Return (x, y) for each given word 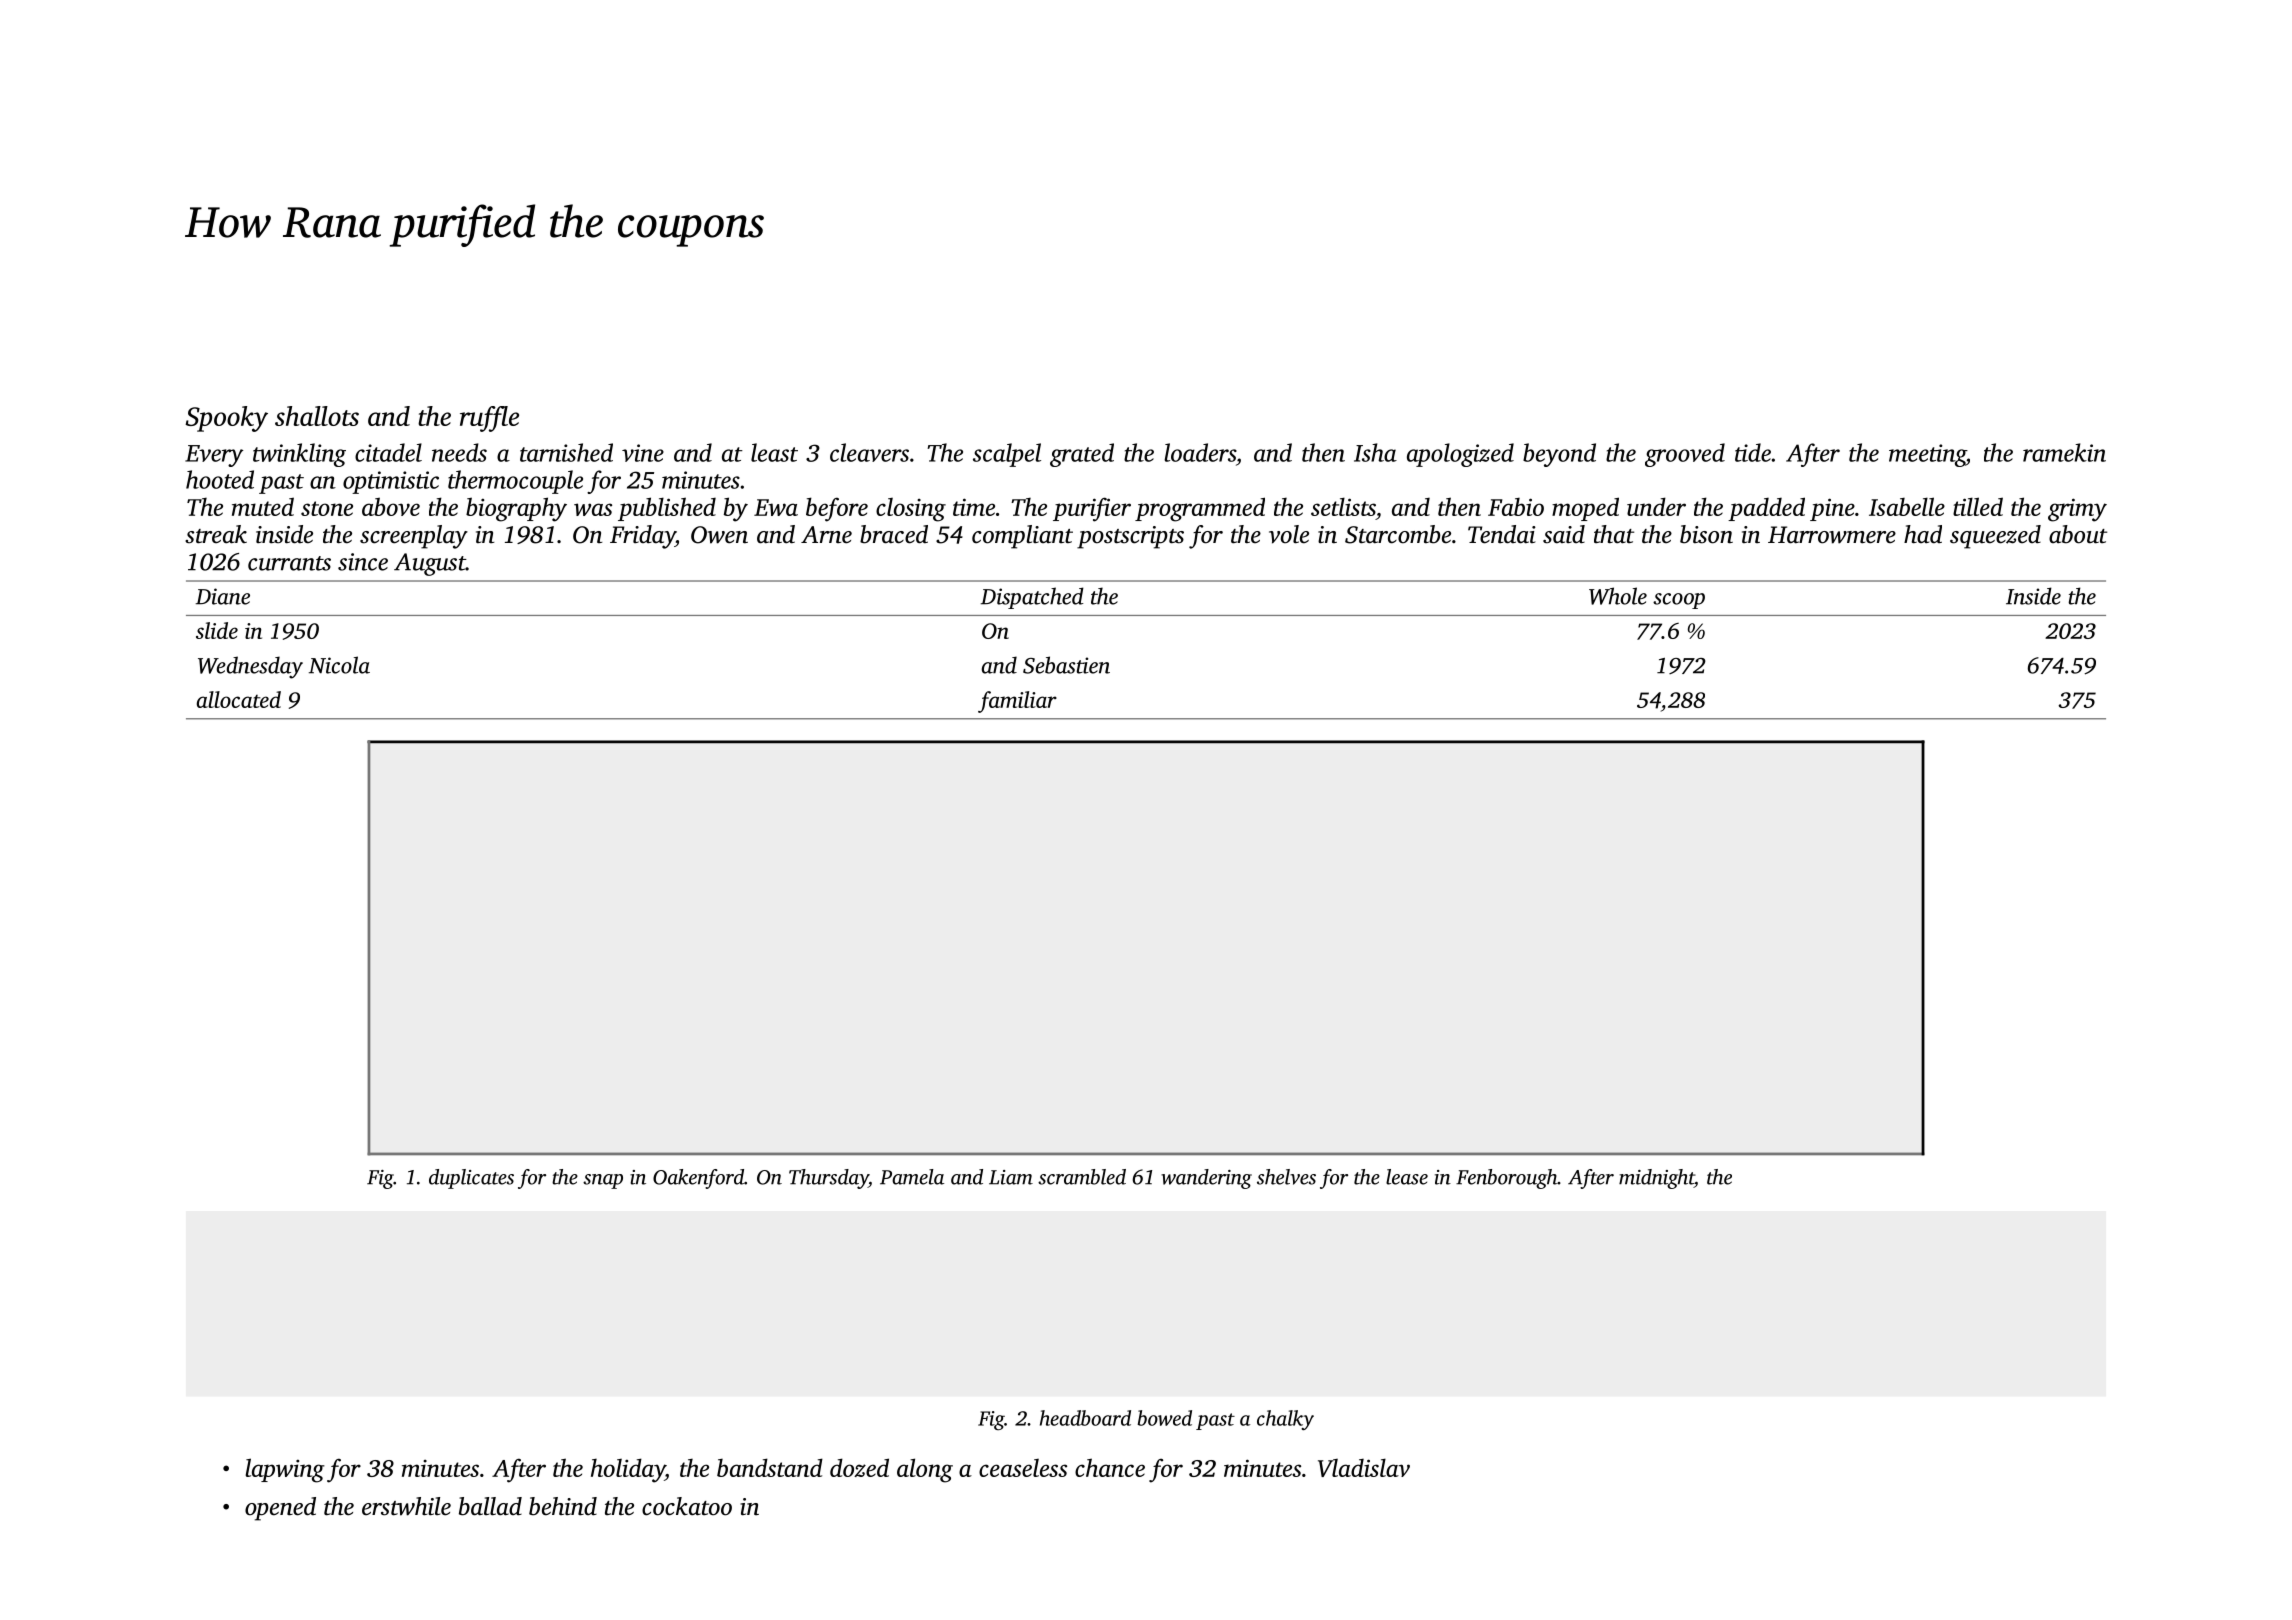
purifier (1092, 509)
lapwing (285, 1470)
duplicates (471, 1179)
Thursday (829, 1179)
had (1923, 534)
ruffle (489, 419)
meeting (1927, 455)
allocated (239, 699)
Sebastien (1066, 665)
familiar (1017, 702)
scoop (1679, 601)
